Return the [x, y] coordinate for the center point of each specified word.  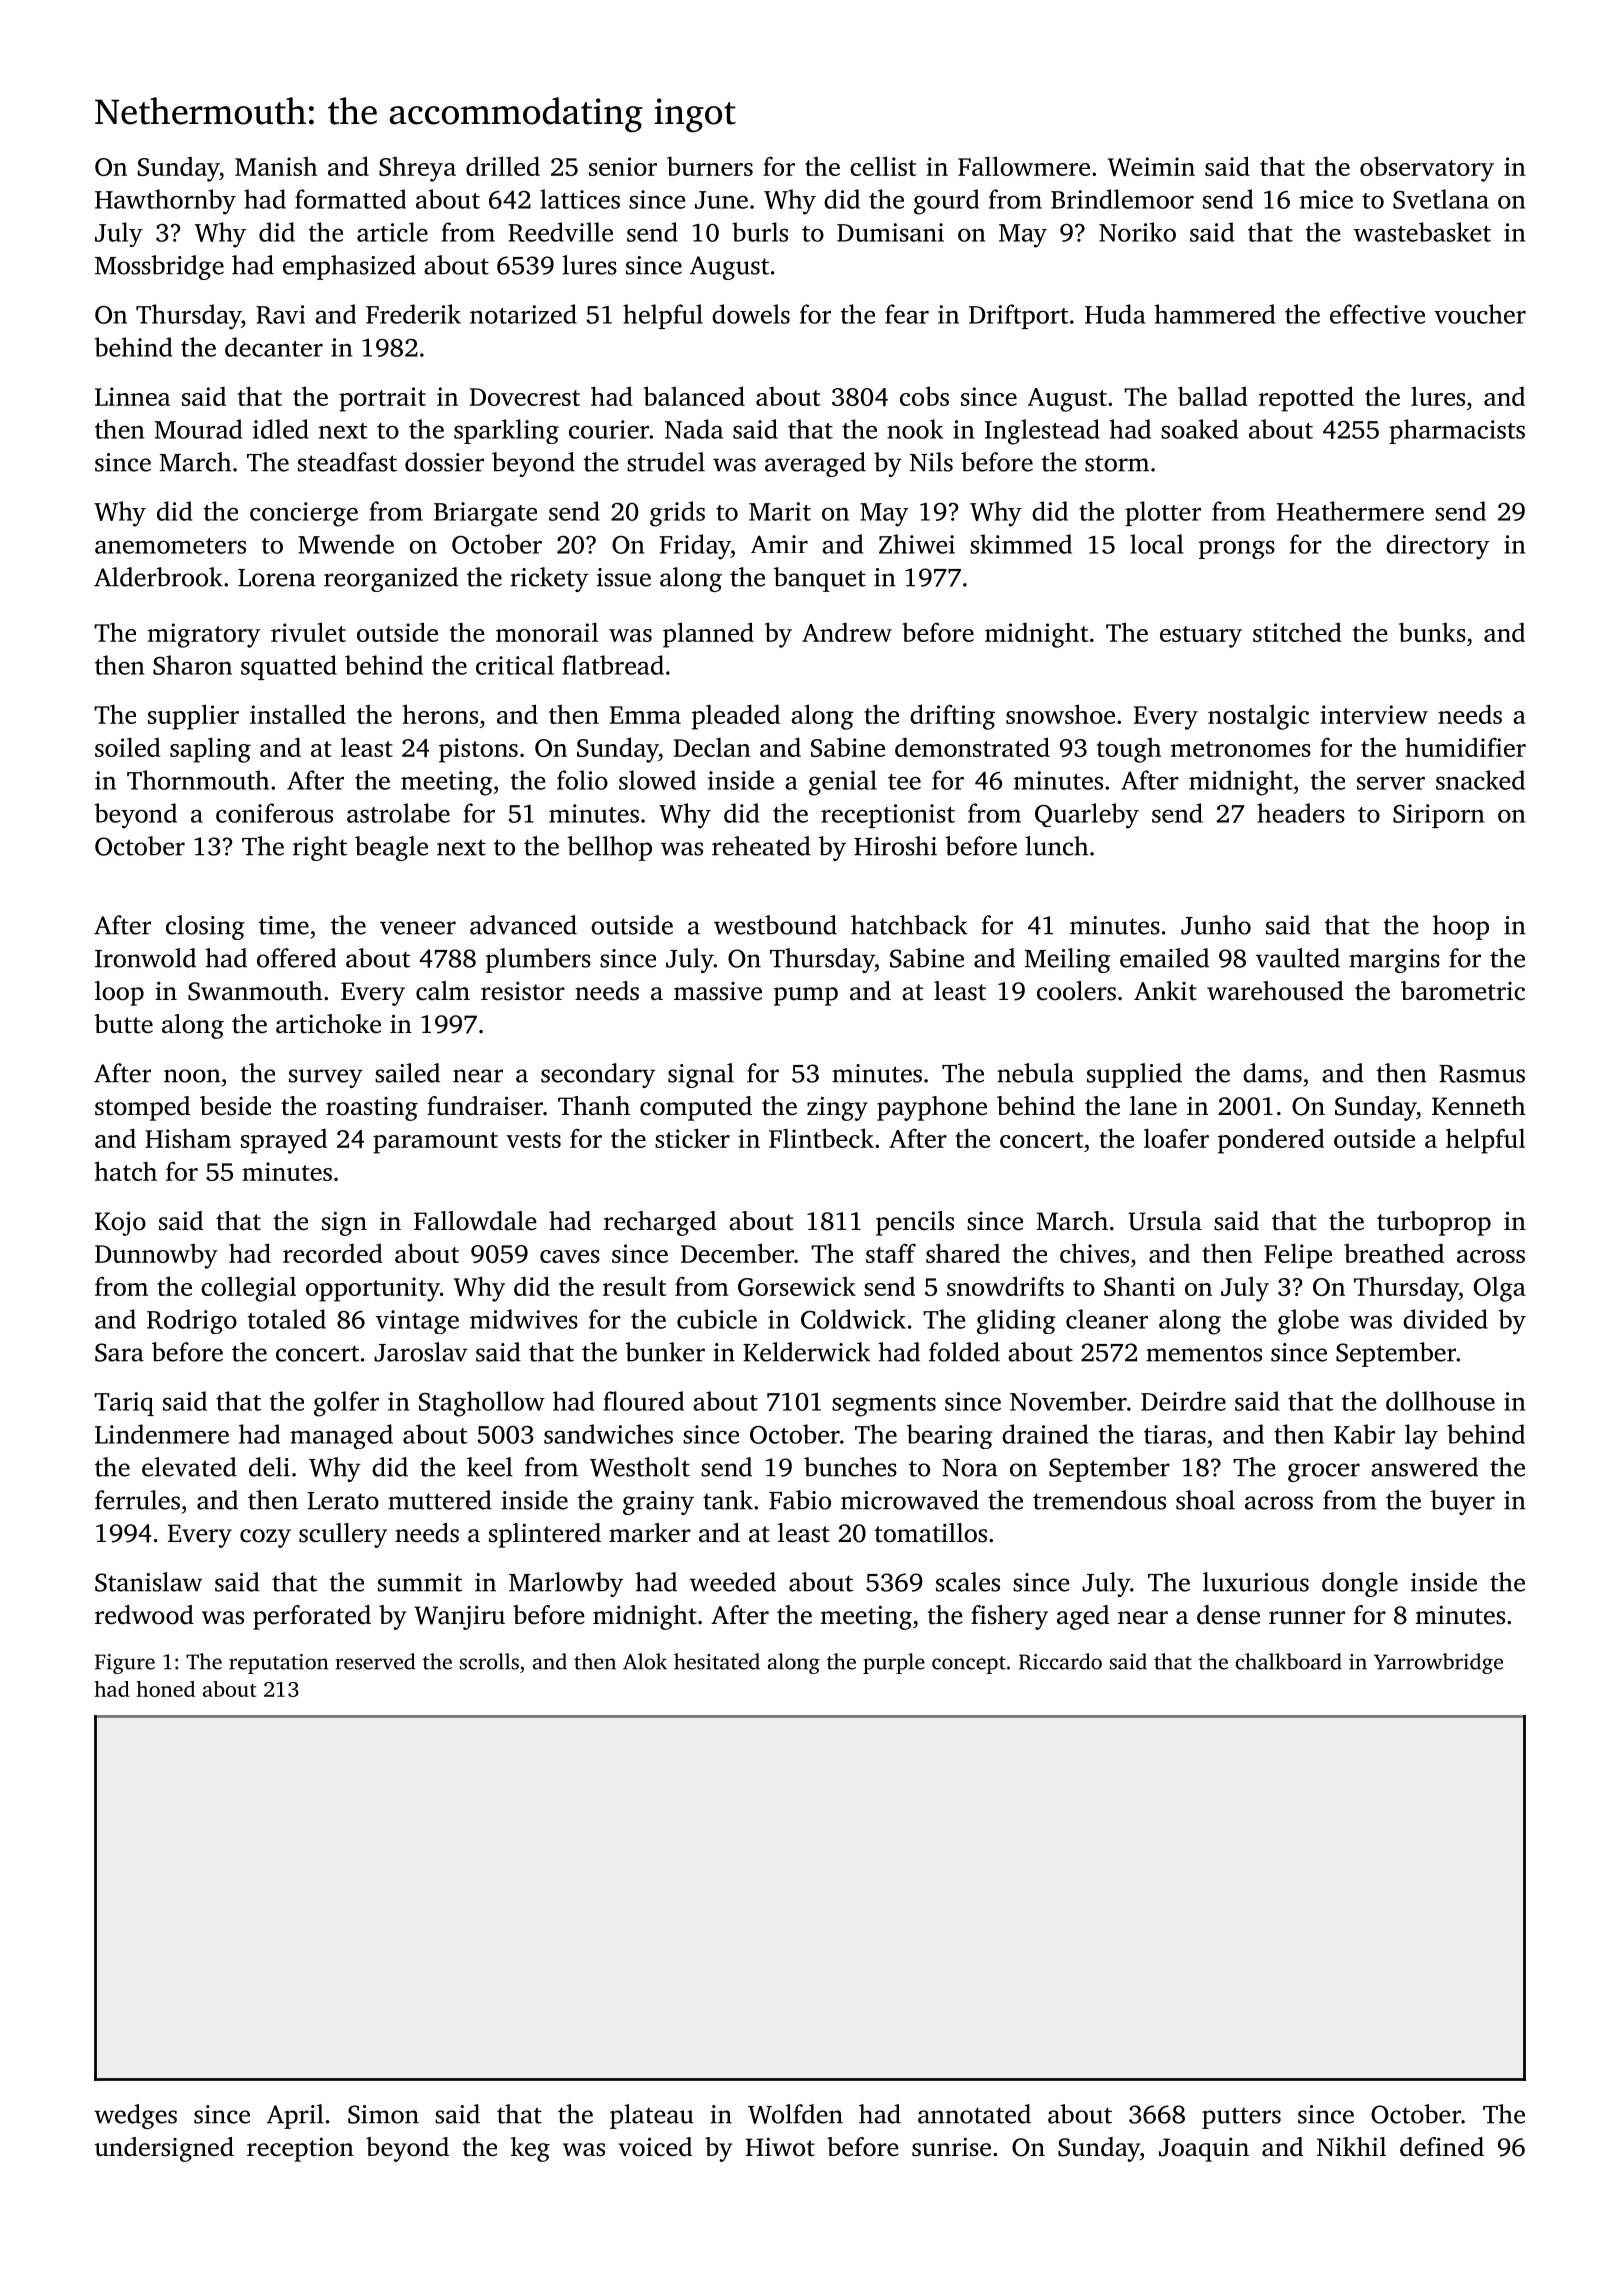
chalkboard [1289, 1661]
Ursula [1165, 1221]
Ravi [280, 314]
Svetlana [1441, 199]
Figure [125, 1664]
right [320, 848]
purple [894, 1663]
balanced [694, 396]
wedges [135, 2116]
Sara [119, 1352]
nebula [1035, 1073]
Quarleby [1087, 816]
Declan [712, 747]
